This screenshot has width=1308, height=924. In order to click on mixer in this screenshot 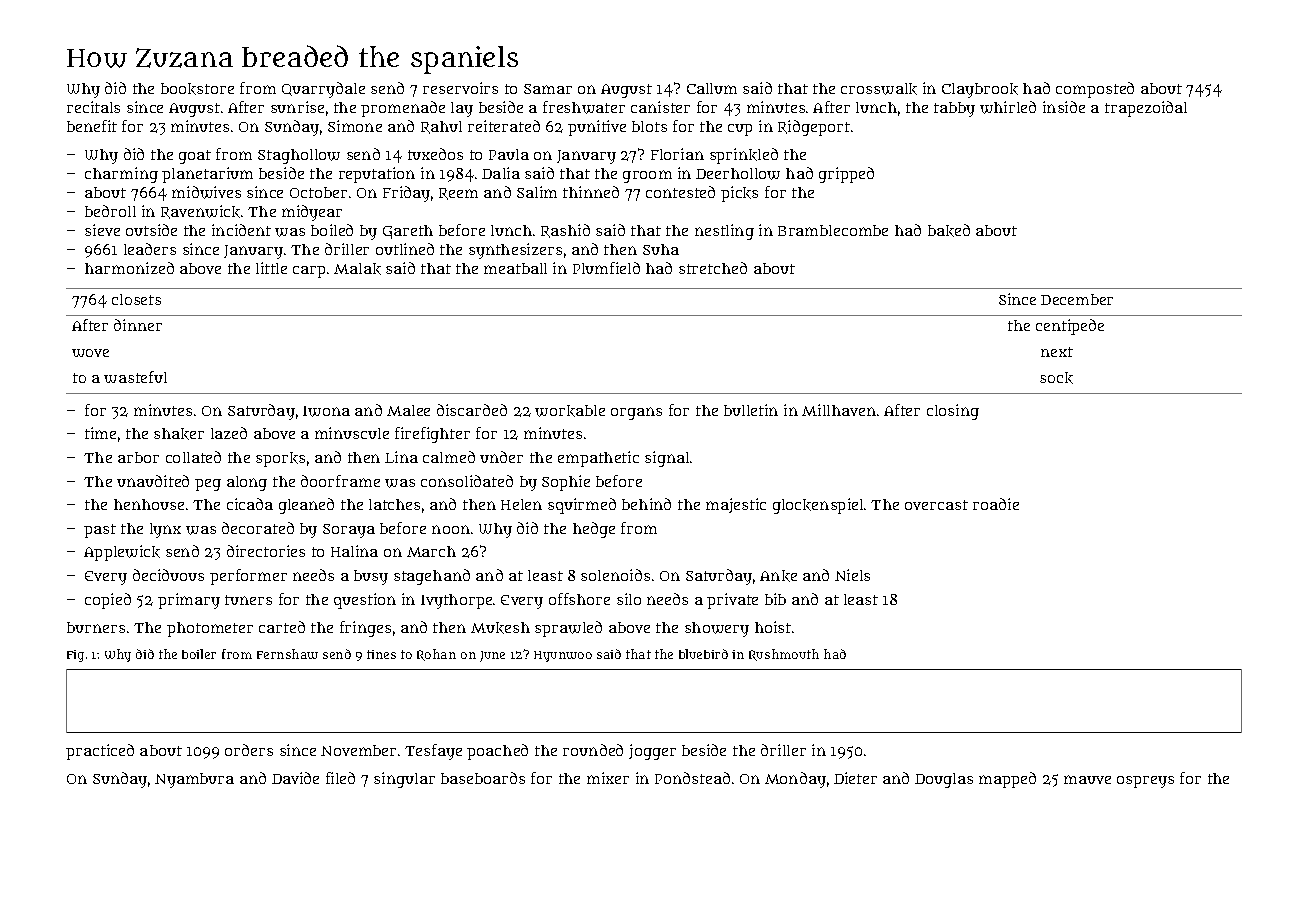, I will do `click(608, 778)`.
